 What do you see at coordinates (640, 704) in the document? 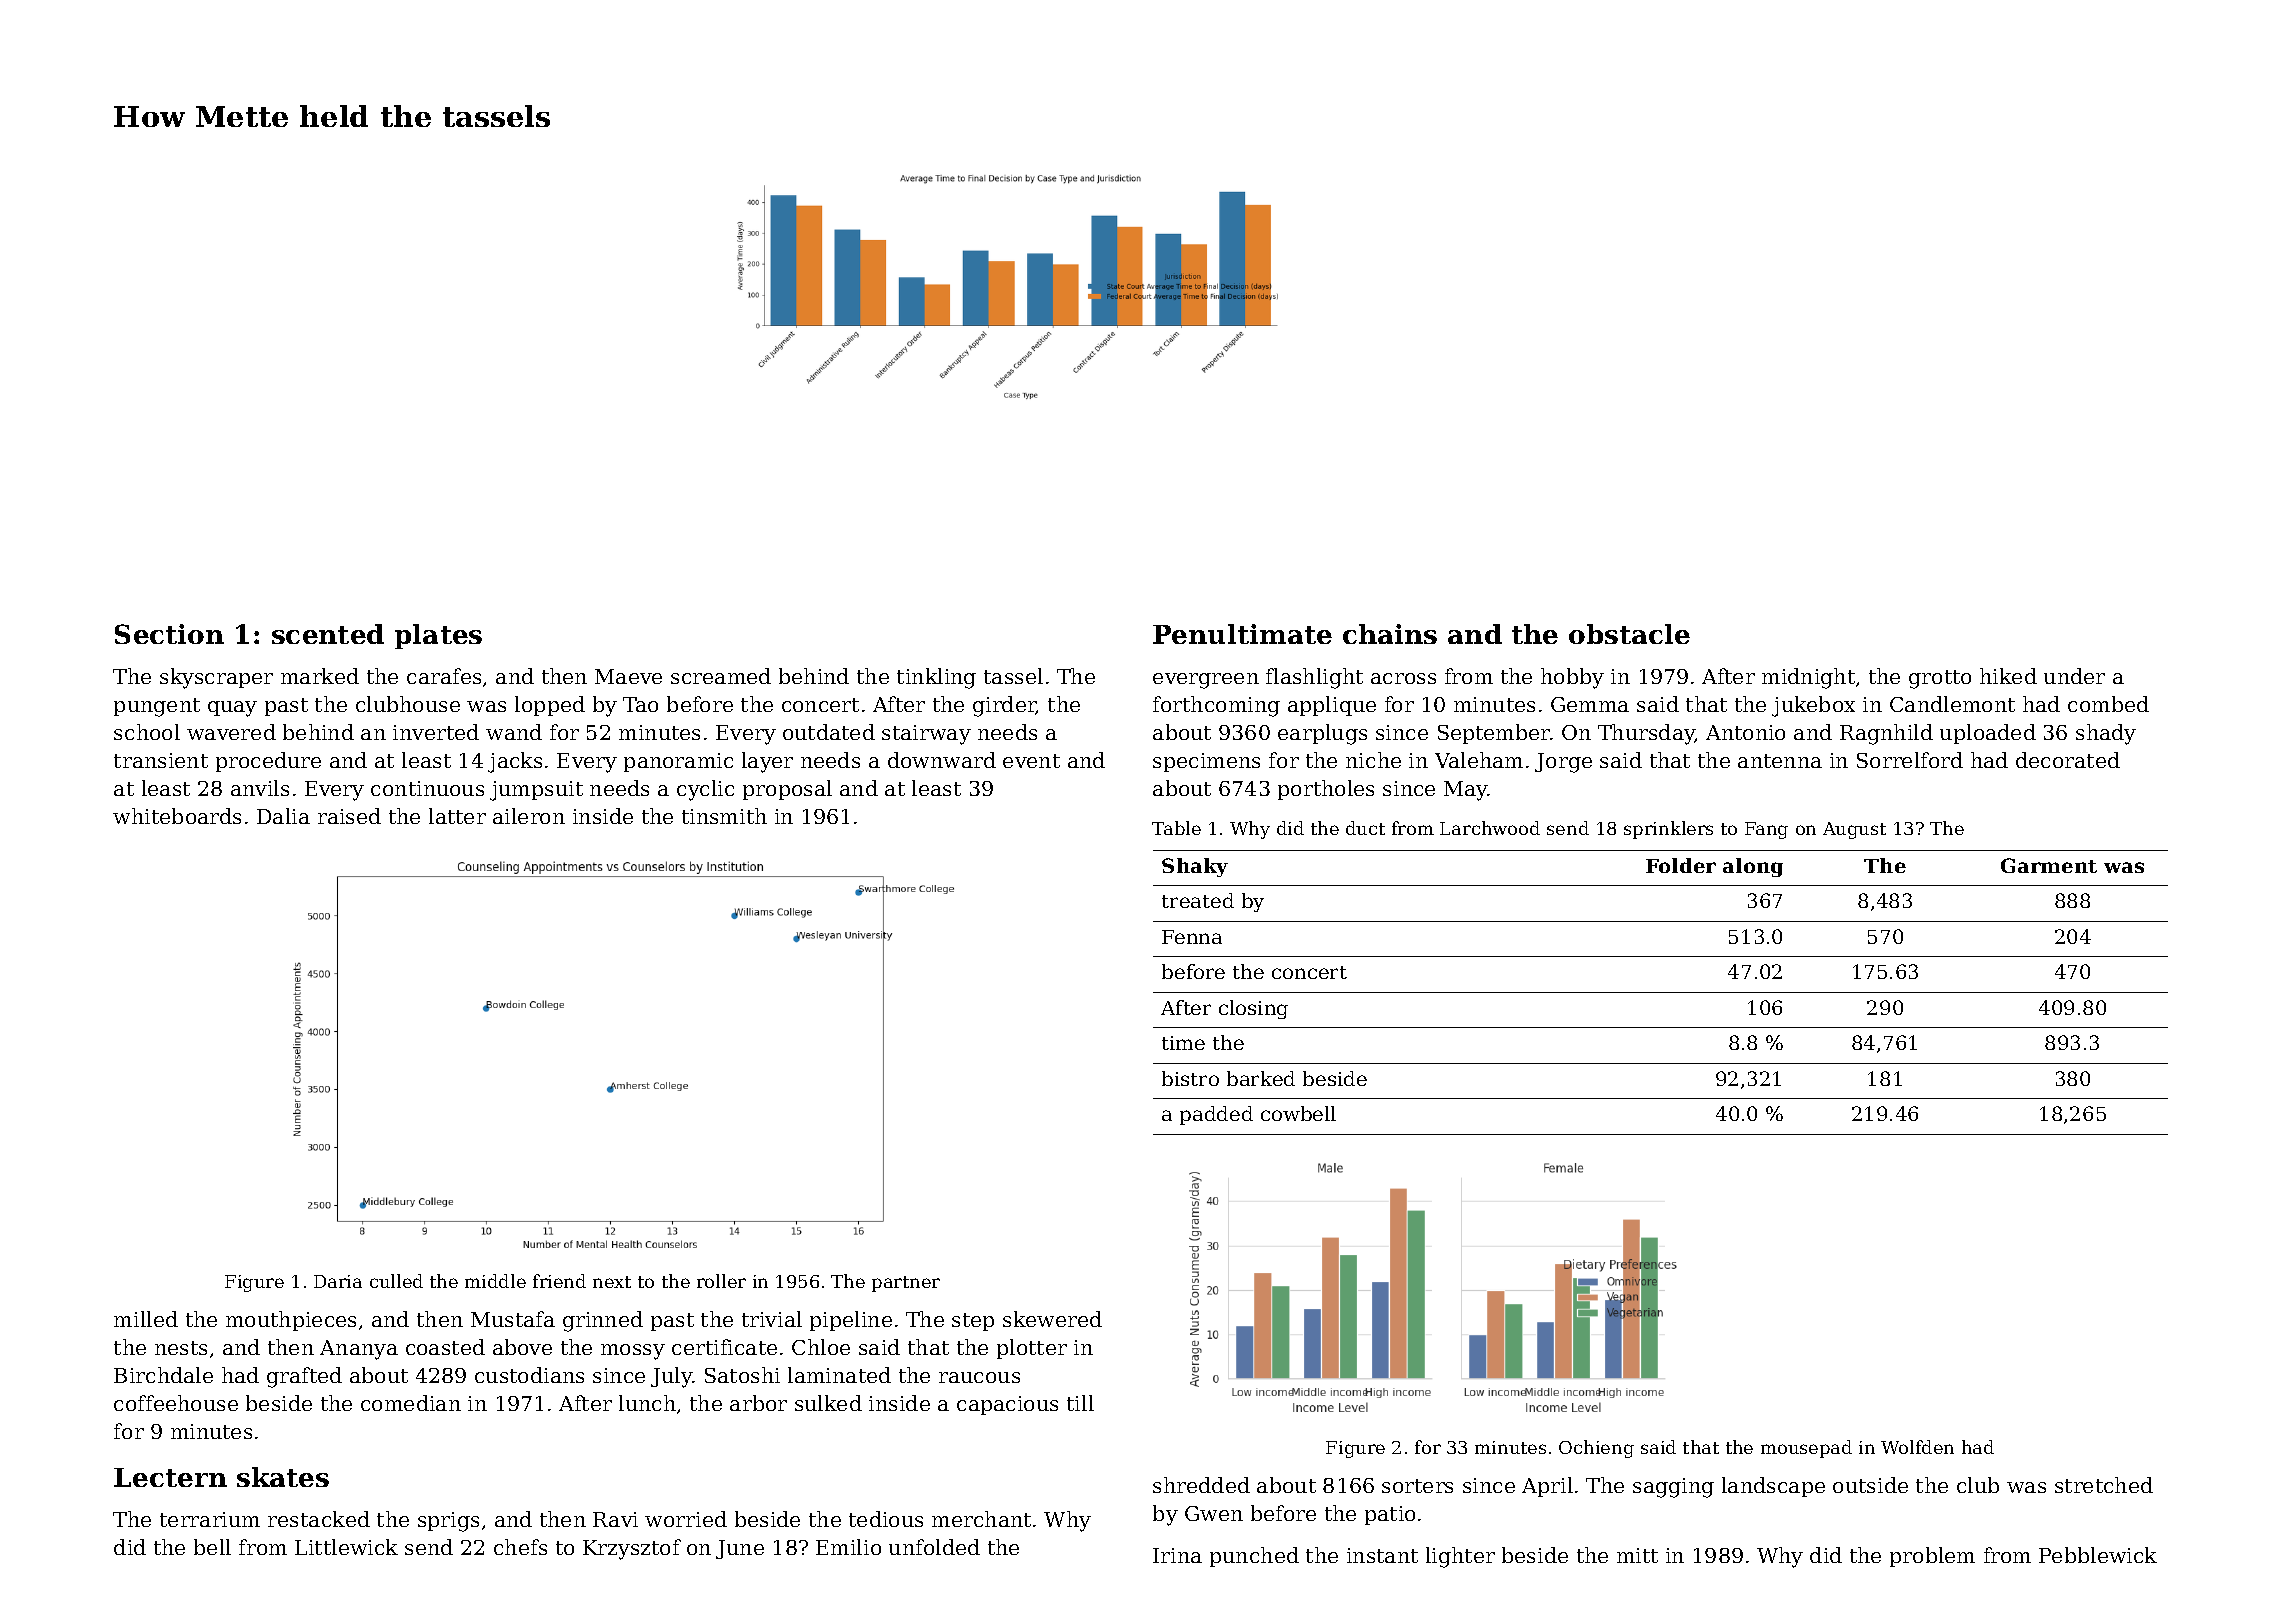
I see `Tao` at bounding box center [640, 704].
